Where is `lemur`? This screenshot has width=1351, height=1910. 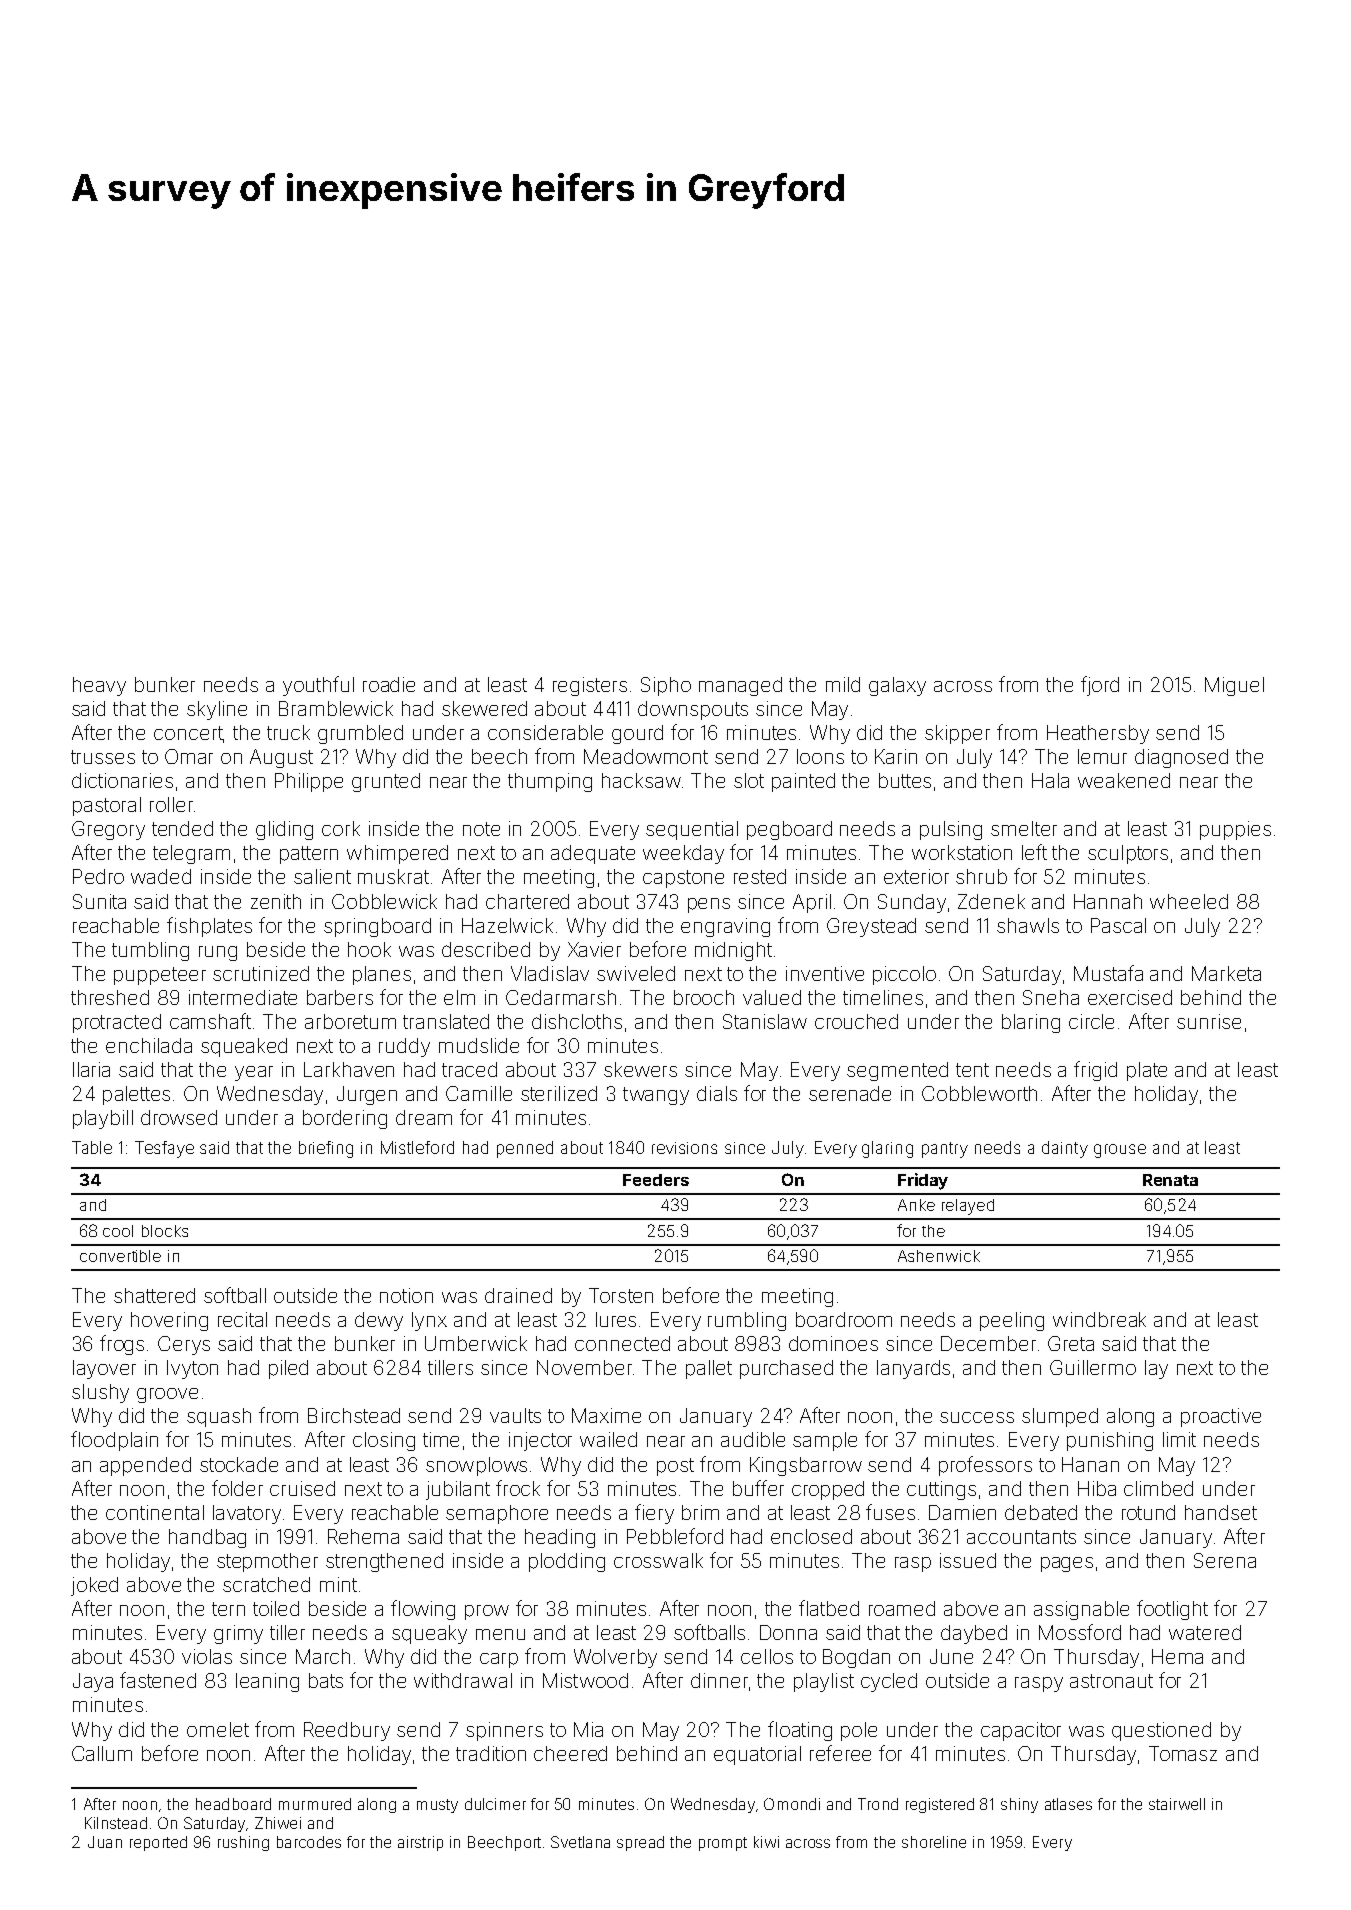 lemur is located at coordinates (1102, 756).
